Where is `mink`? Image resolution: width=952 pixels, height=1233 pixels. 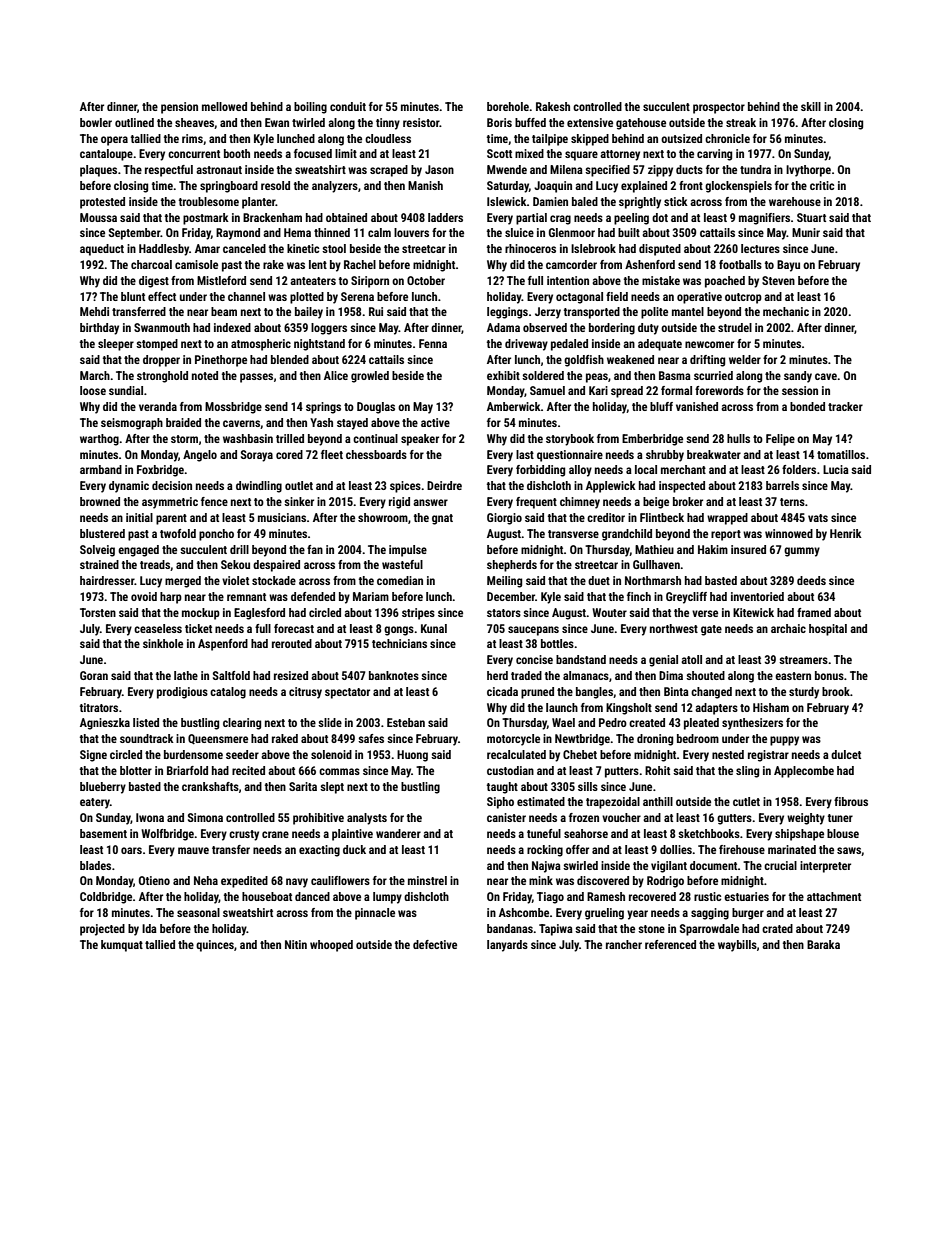 mink is located at coordinates (541, 880).
